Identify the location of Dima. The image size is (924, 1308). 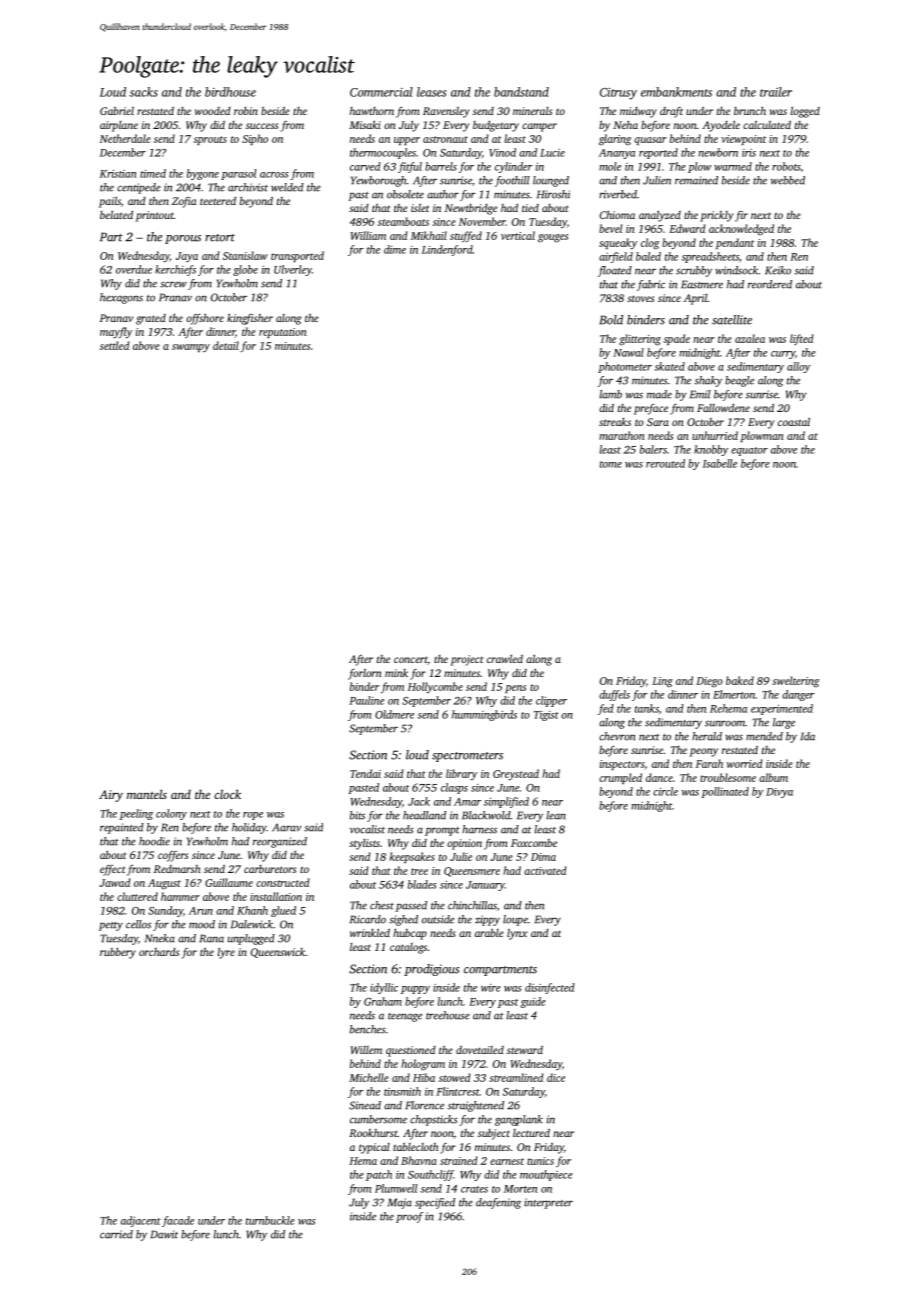
(543, 857).
